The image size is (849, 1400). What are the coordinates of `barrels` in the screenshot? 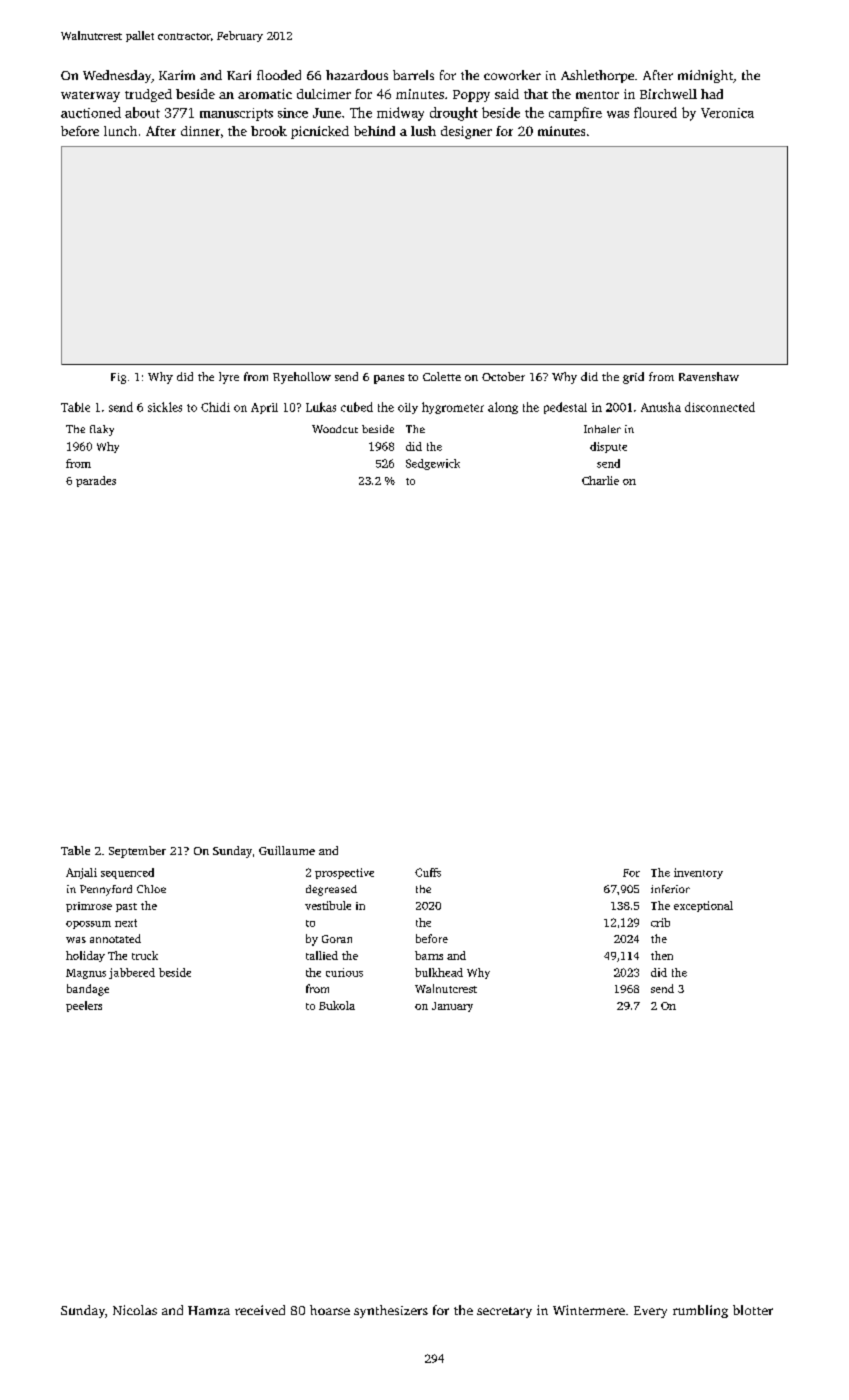 It's located at (413, 75).
